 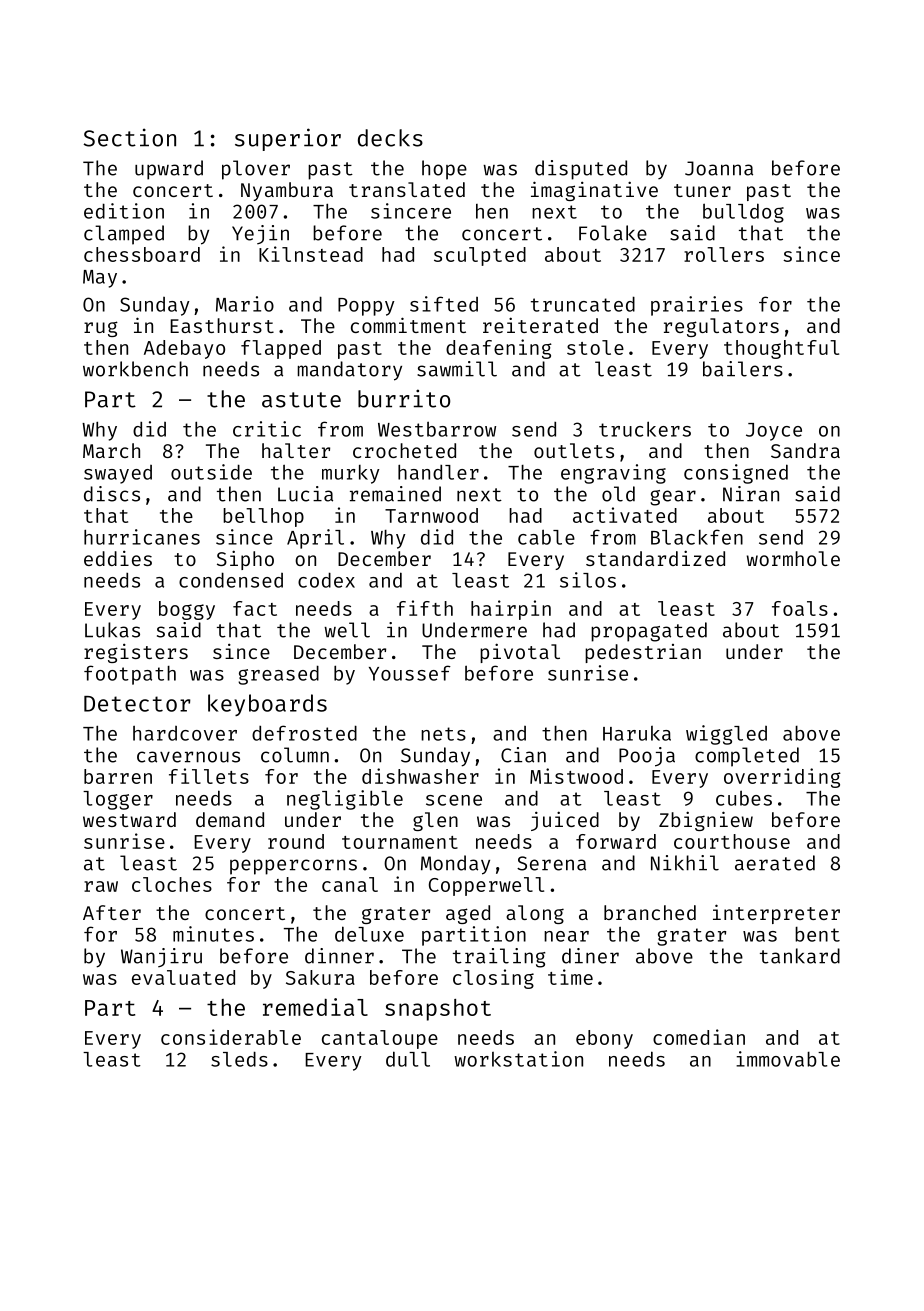 I want to click on foals, so click(x=800, y=608).
